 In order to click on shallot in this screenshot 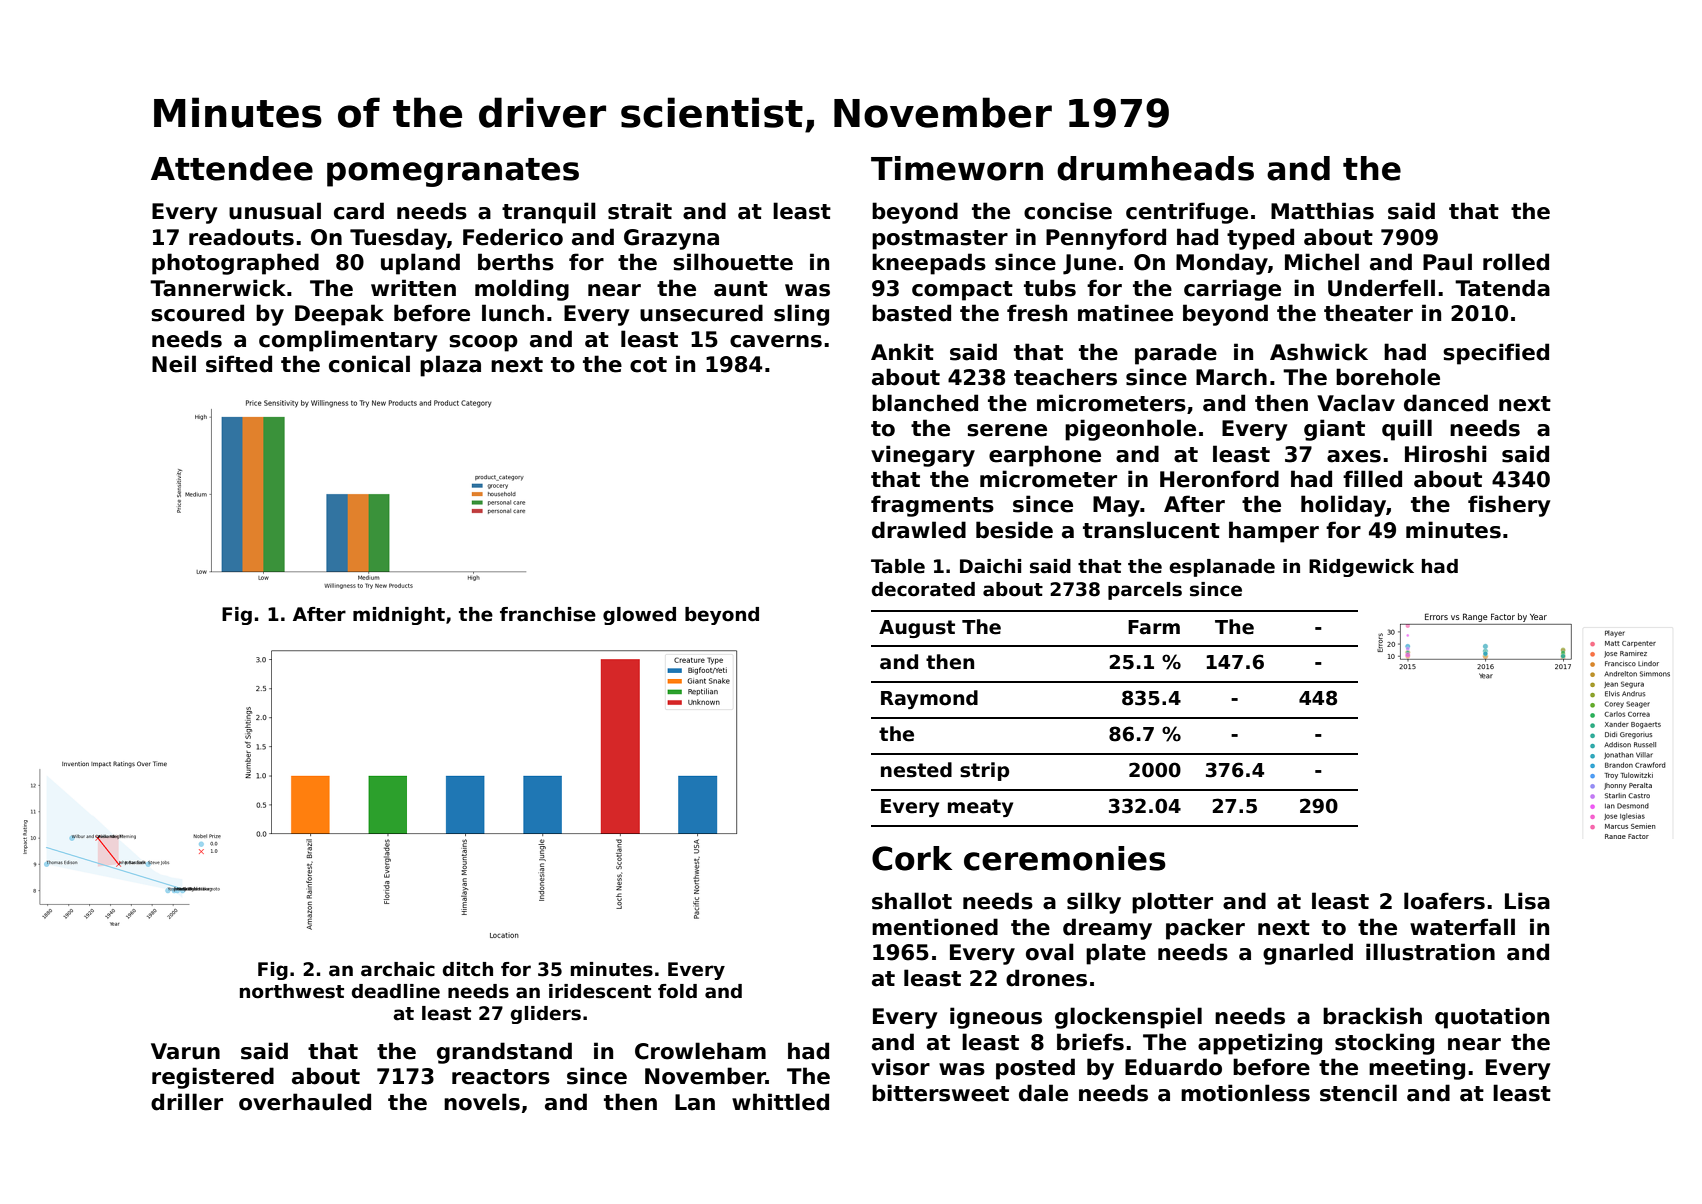, I will do `click(912, 901)`.
